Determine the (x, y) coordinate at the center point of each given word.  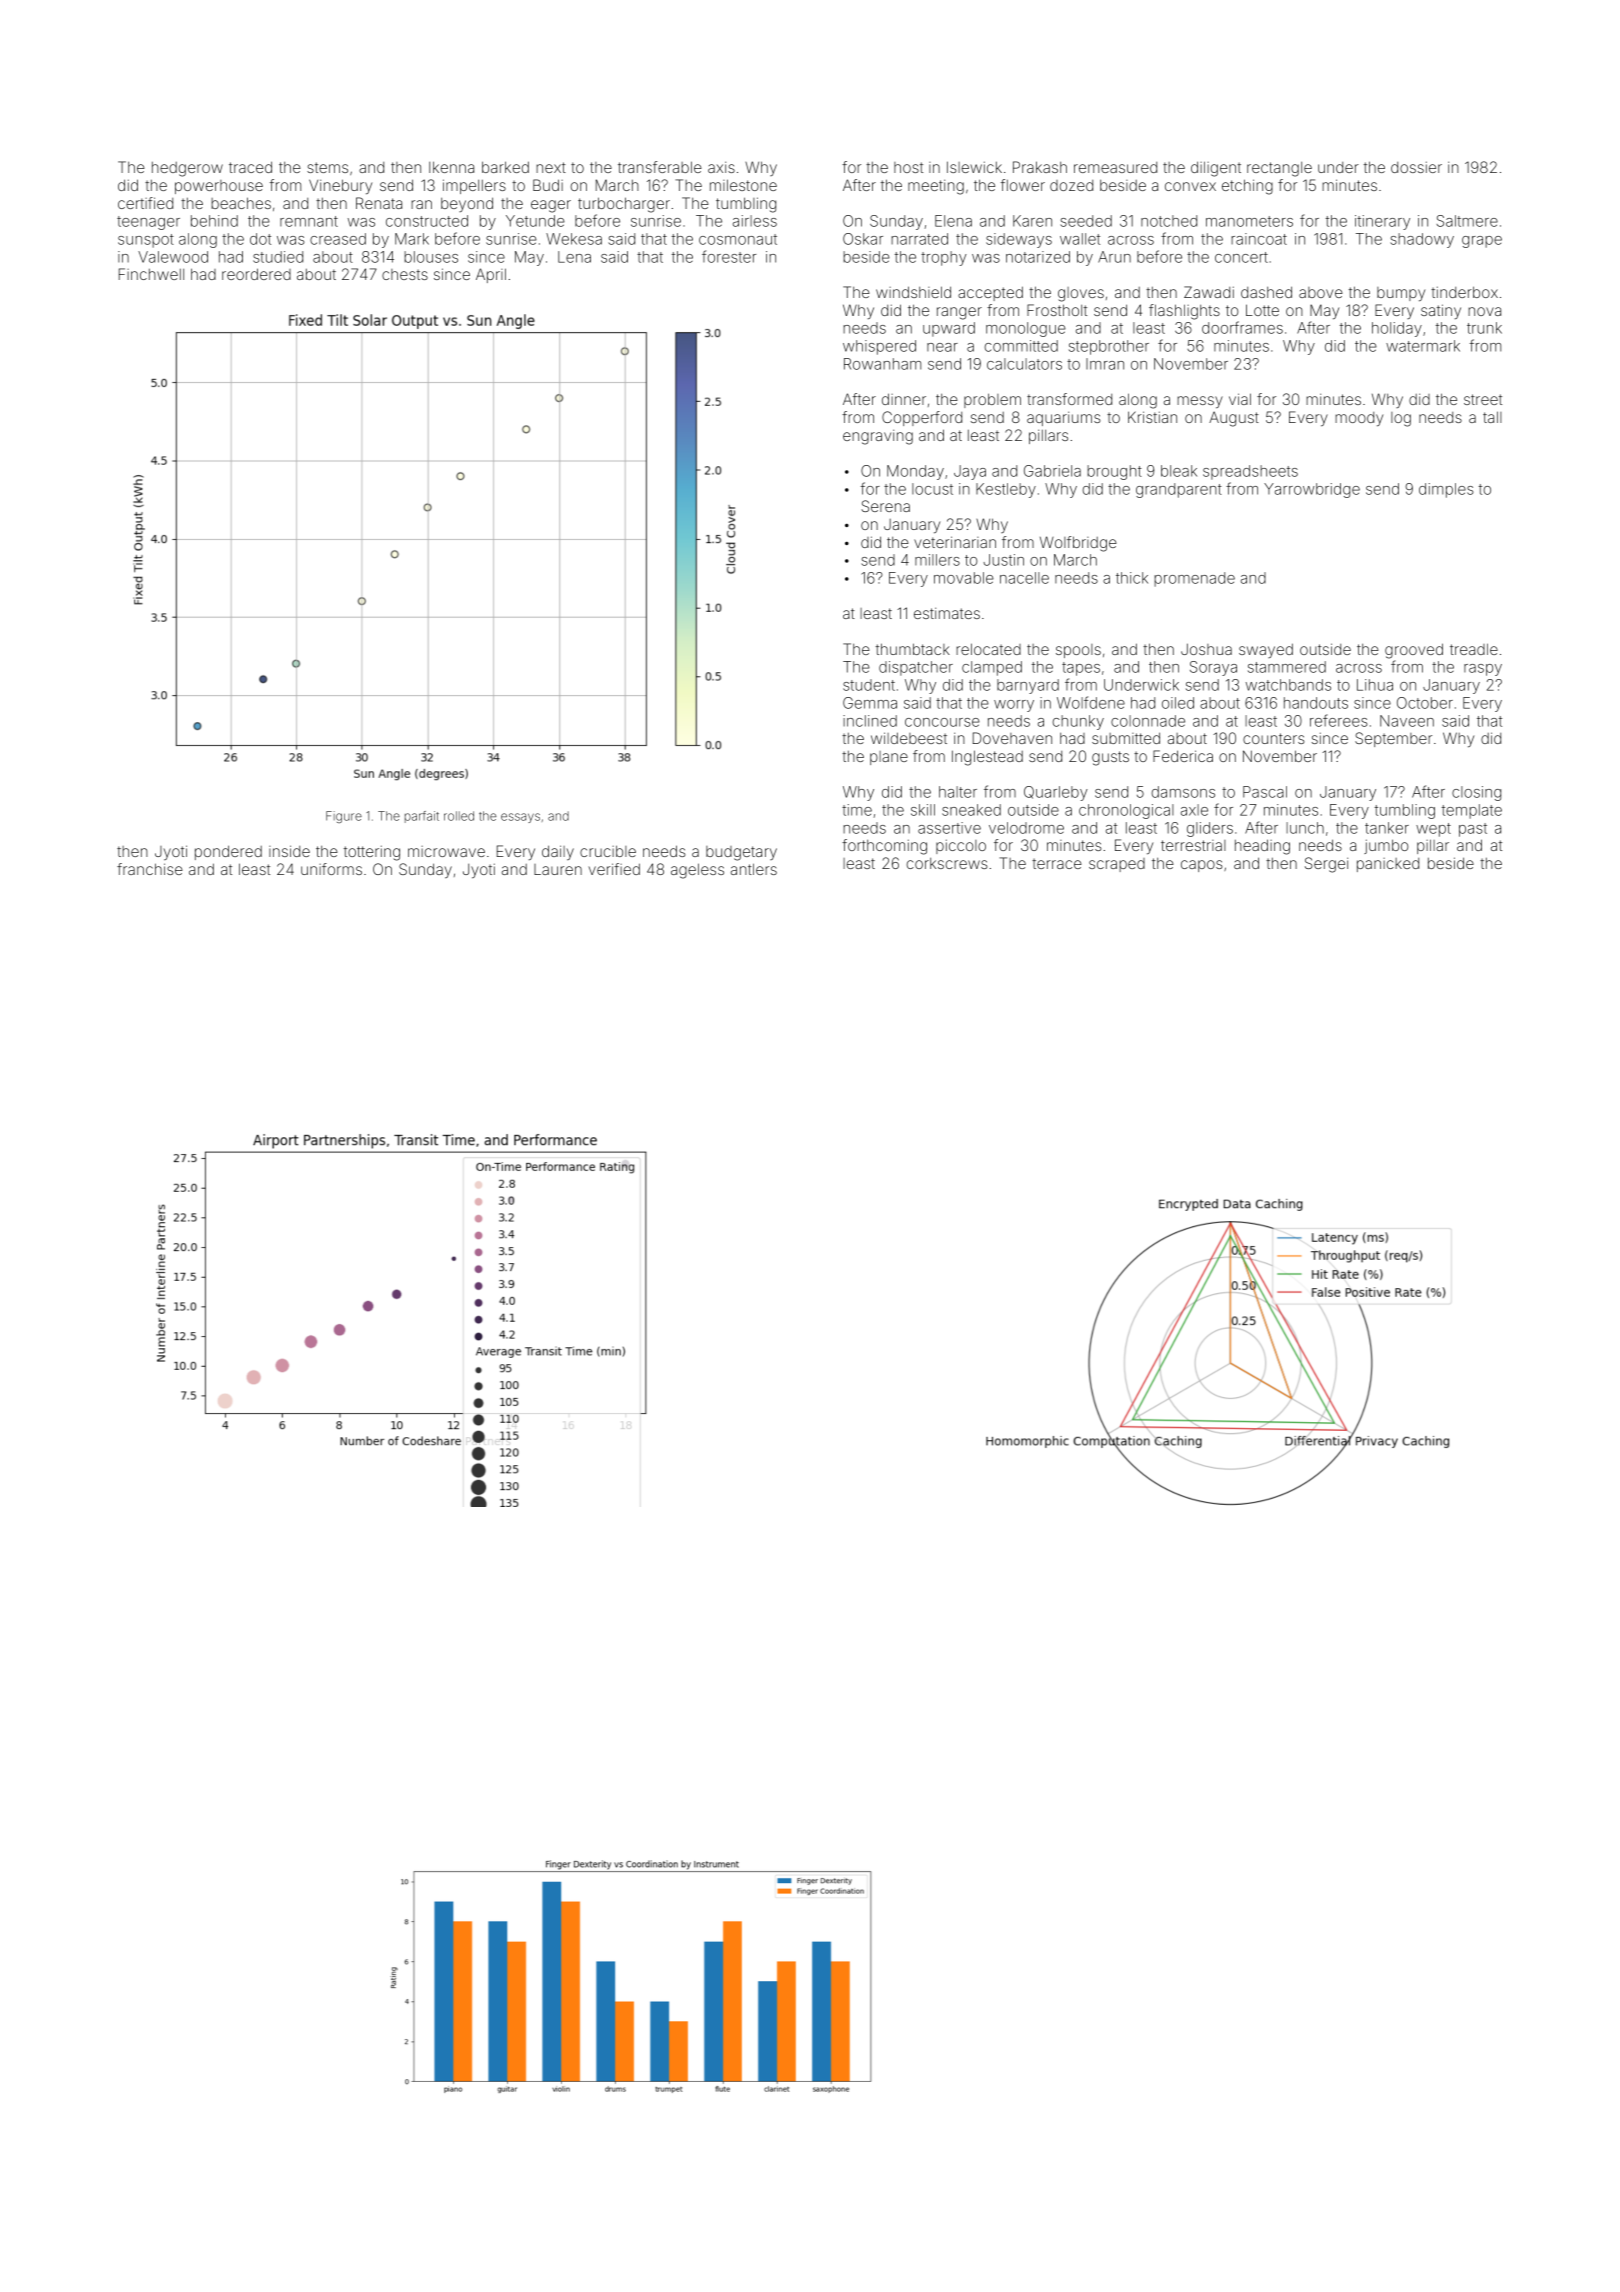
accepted (990, 293)
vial (1240, 399)
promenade (1194, 579)
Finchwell (151, 274)
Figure (344, 817)
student (869, 685)
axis (721, 167)
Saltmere (1467, 221)
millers (937, 560)
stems (327, 167)
